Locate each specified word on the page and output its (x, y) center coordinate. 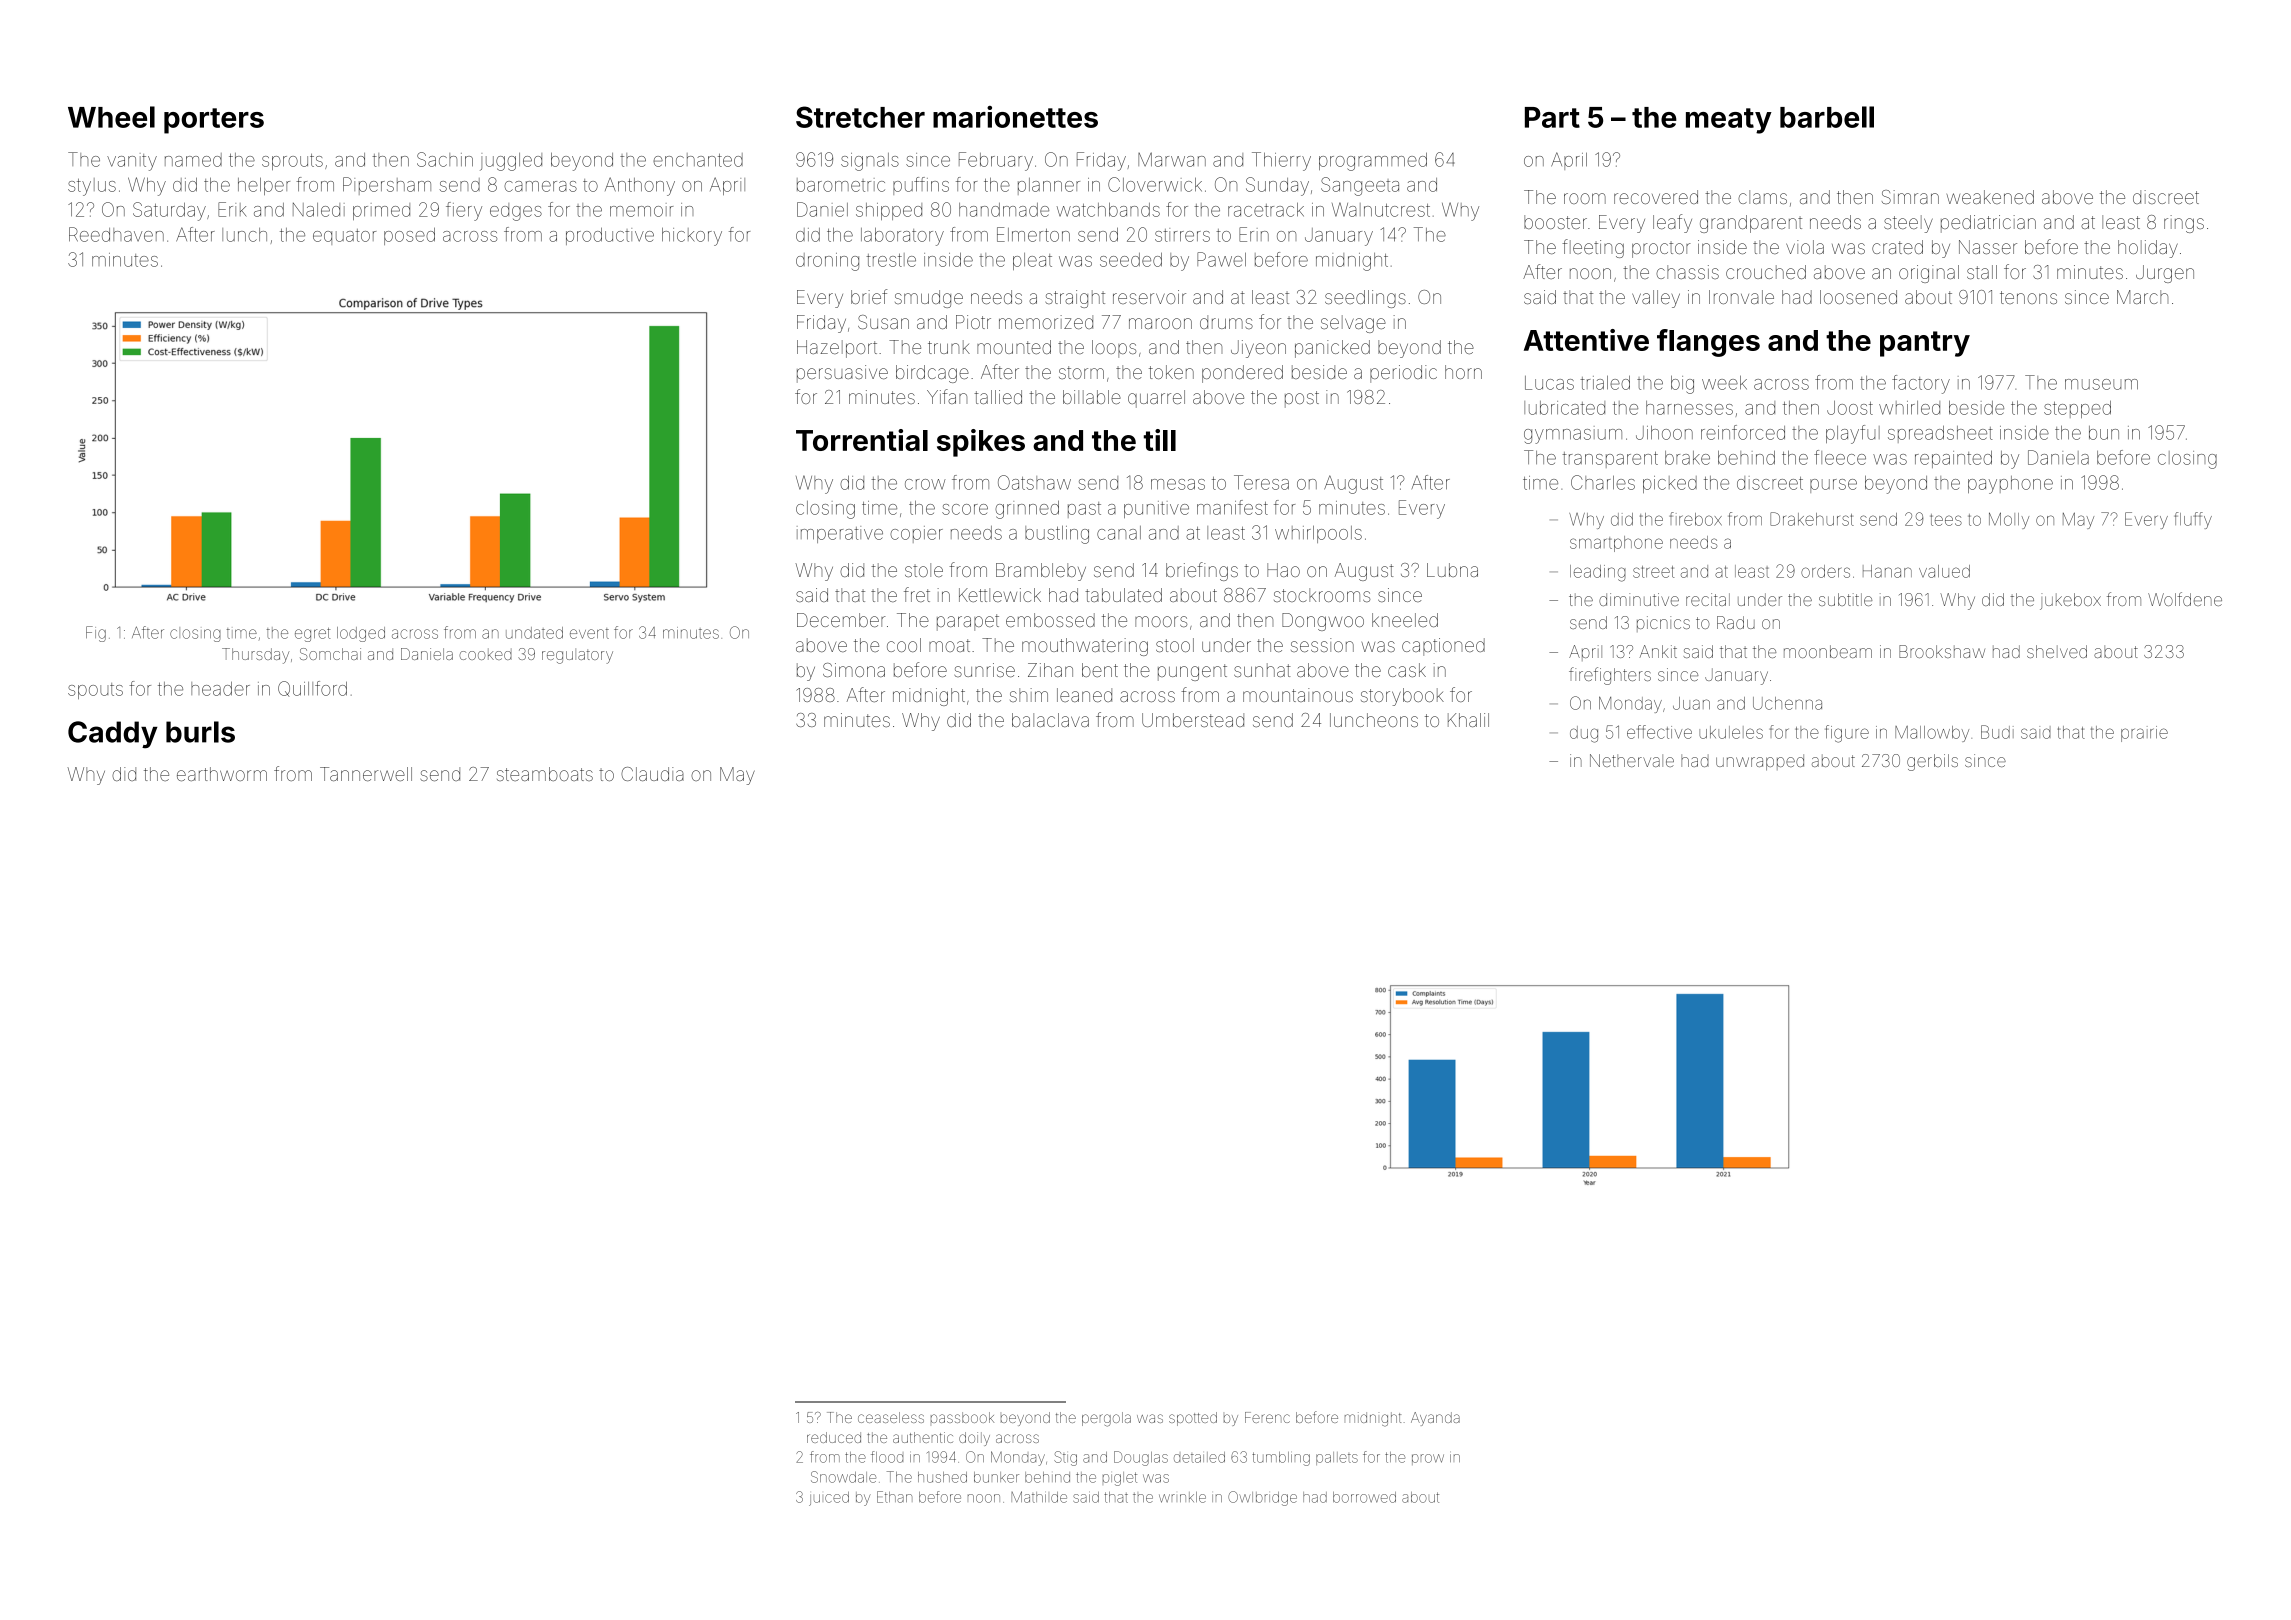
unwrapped (1760, 762)
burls (200, 732)
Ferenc (1267, 1417)
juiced (829, 1499)
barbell (1827, 117)
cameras (540, 186)
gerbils (1932, 762)
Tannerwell (366, 774)
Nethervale (1632, 760)
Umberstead (1193, 720)
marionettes (1015, 117)
